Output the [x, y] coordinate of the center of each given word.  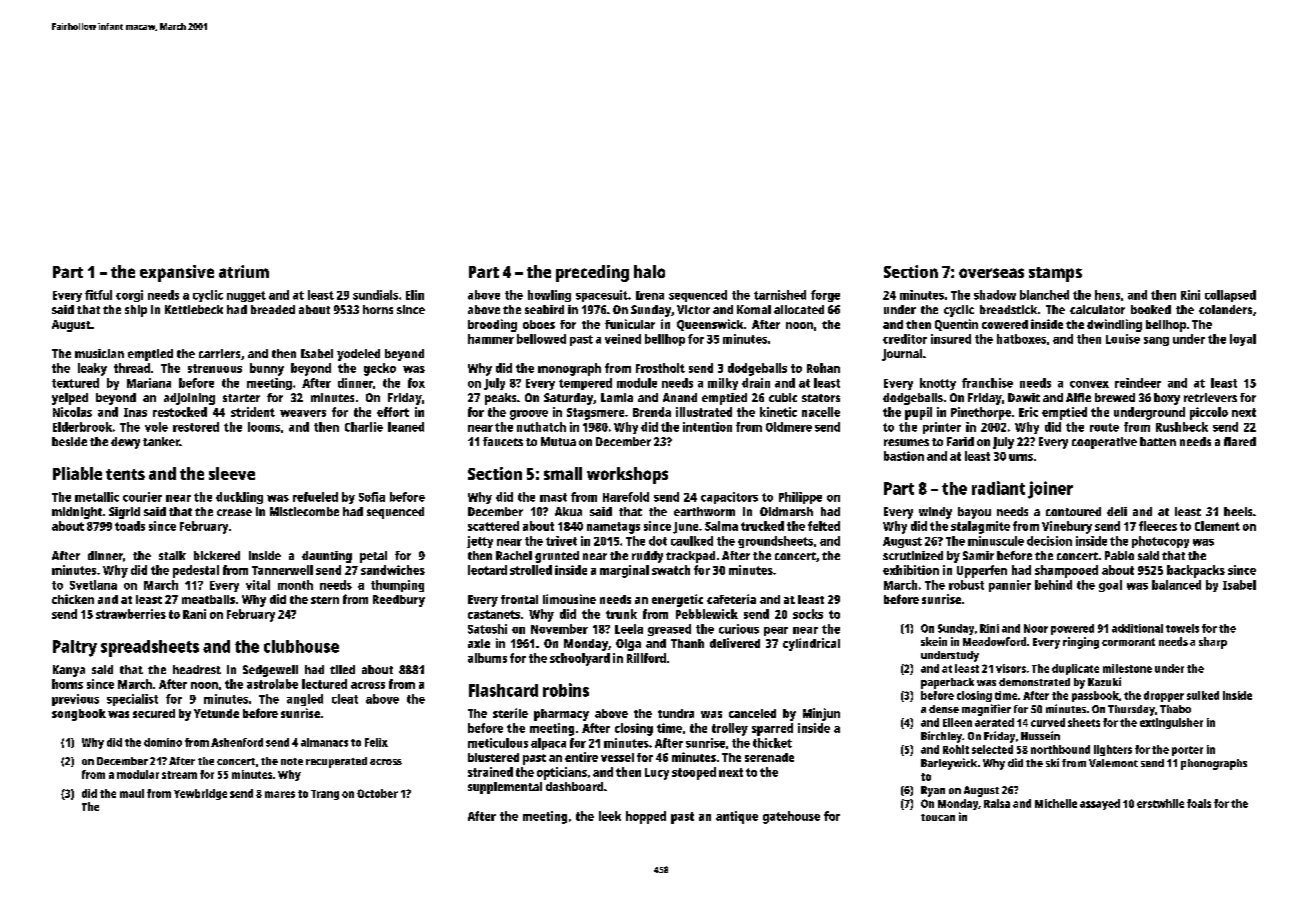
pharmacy [561, 715]
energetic [677, 600]
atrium [244, 271]
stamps [1055, 274]
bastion [904, 456]
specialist [132, 700]
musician [99, 353]
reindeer [1138, 383]
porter [1187, 751]
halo [649, 271]
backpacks [1196, 571]
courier [142, 497]
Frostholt [660, 368]
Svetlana [93, 585]
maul [132, 793]
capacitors [729, 498]
